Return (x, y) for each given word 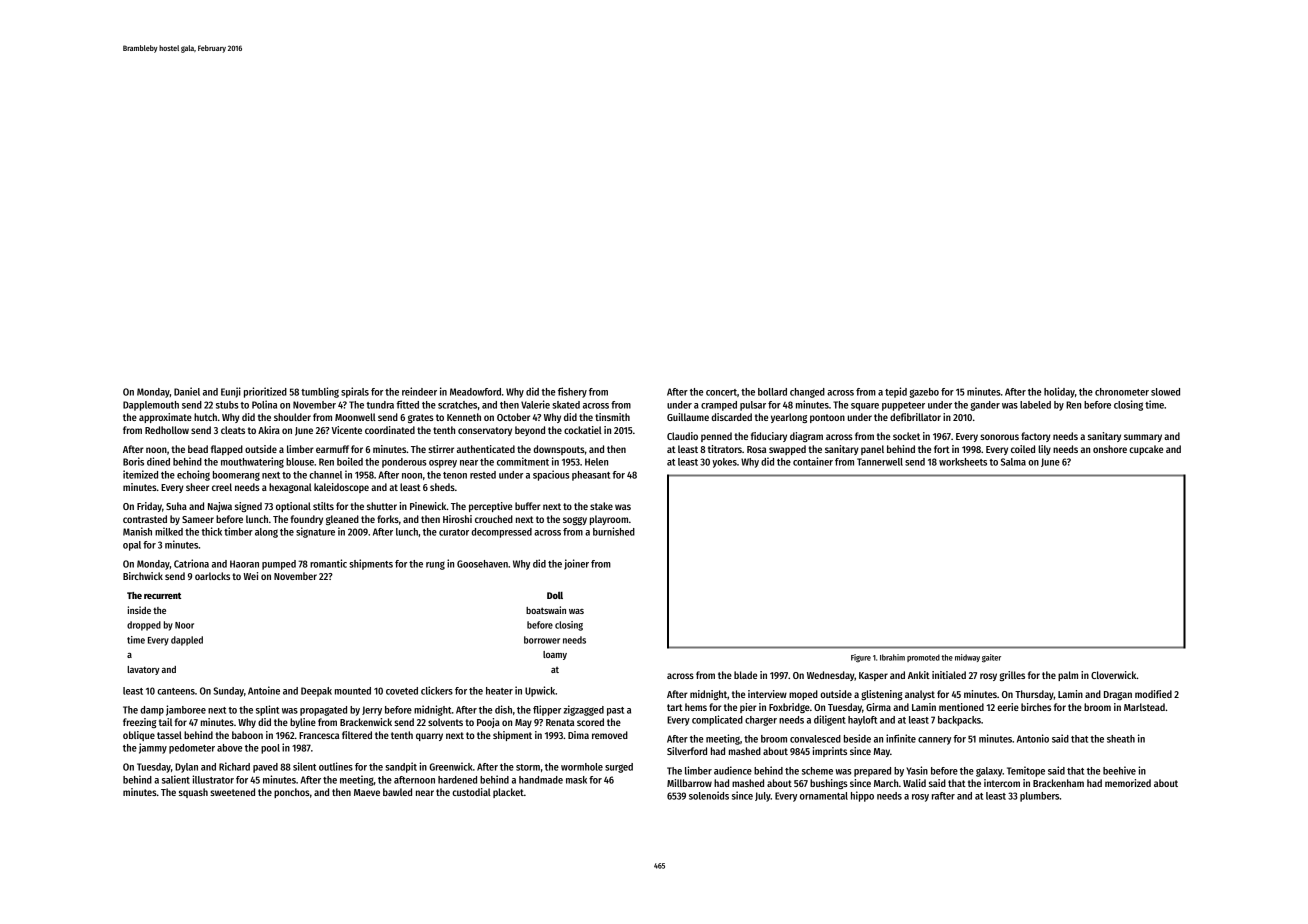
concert (721, 392)
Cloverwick (1114, 675)
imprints (830, 752)
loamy (555, 655)
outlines (336, 766)
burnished (614, 531)
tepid (896, 392)
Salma (1013, 462)
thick (211, 531)
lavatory (143, 670)
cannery (934, 741)
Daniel (187, 391)
